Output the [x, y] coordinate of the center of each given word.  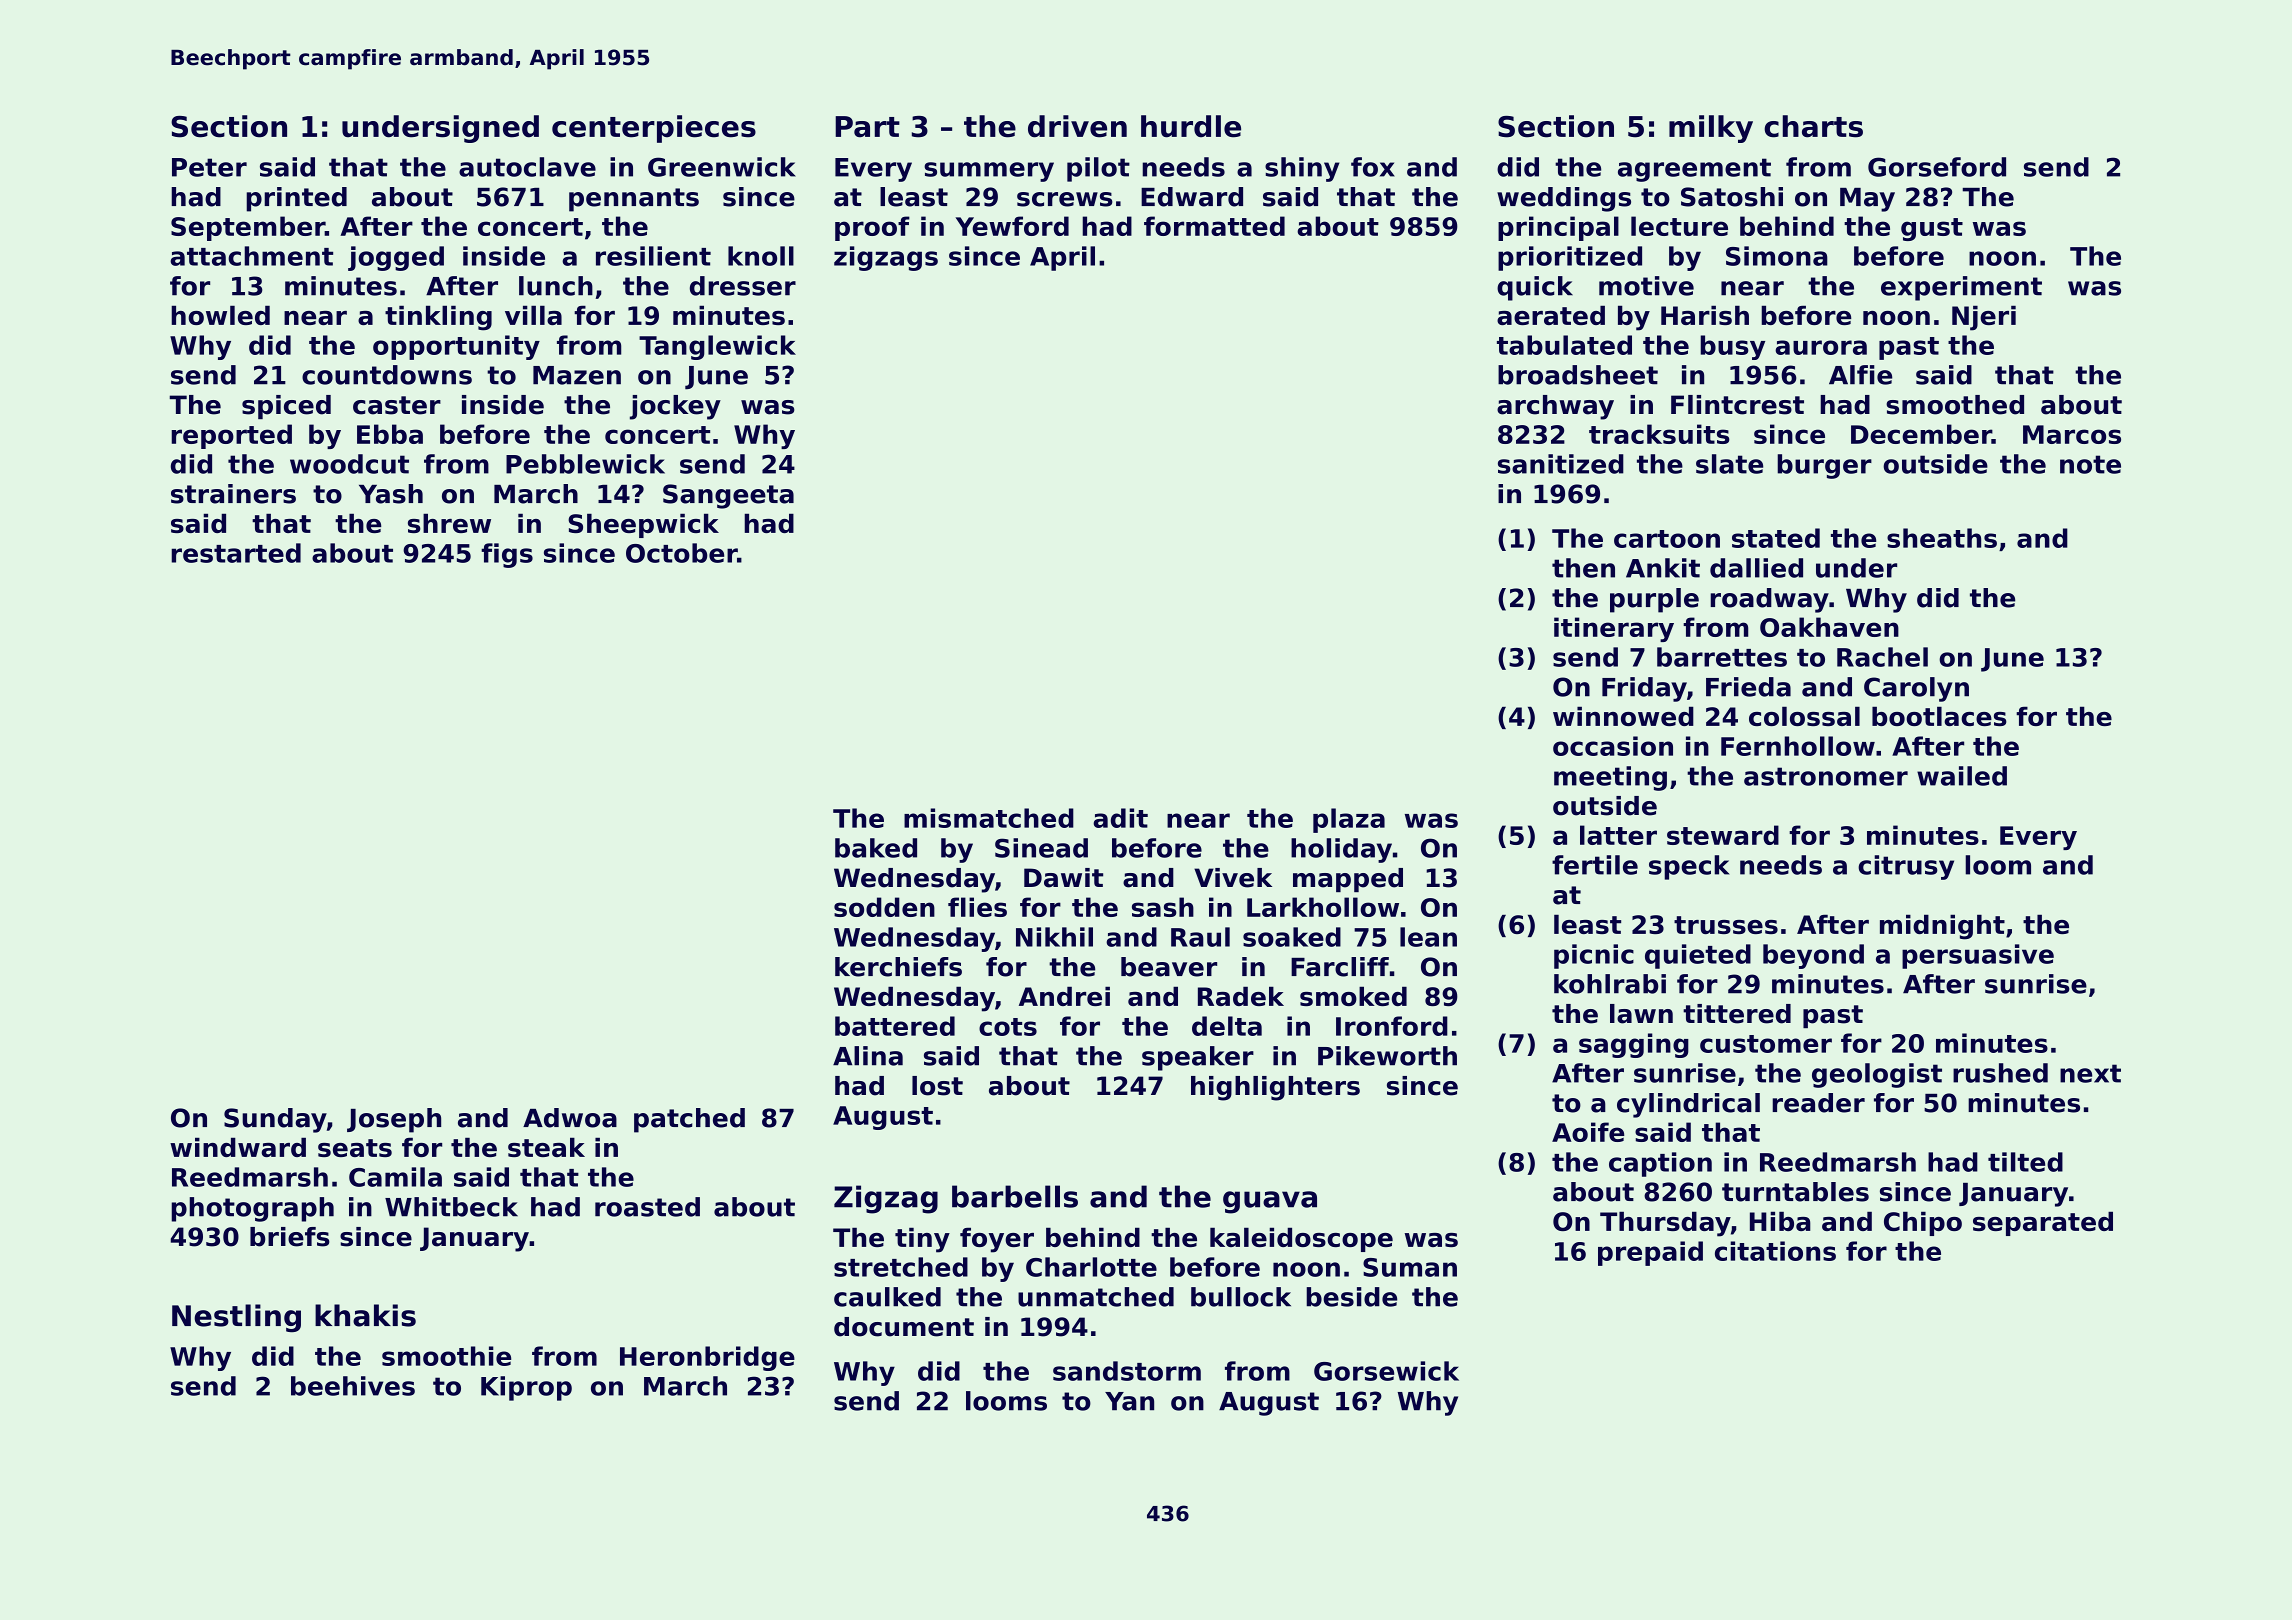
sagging [1634, 1045]
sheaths [1942, 538]
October [681, 553]
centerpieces [654, 129]
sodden [884, 907]
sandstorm [1127, 1371]
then [1583, 568]
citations [1775, 1251]
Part [867, 127]
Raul [1200, 937]
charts [1813, 126]
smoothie [446, 1356]
